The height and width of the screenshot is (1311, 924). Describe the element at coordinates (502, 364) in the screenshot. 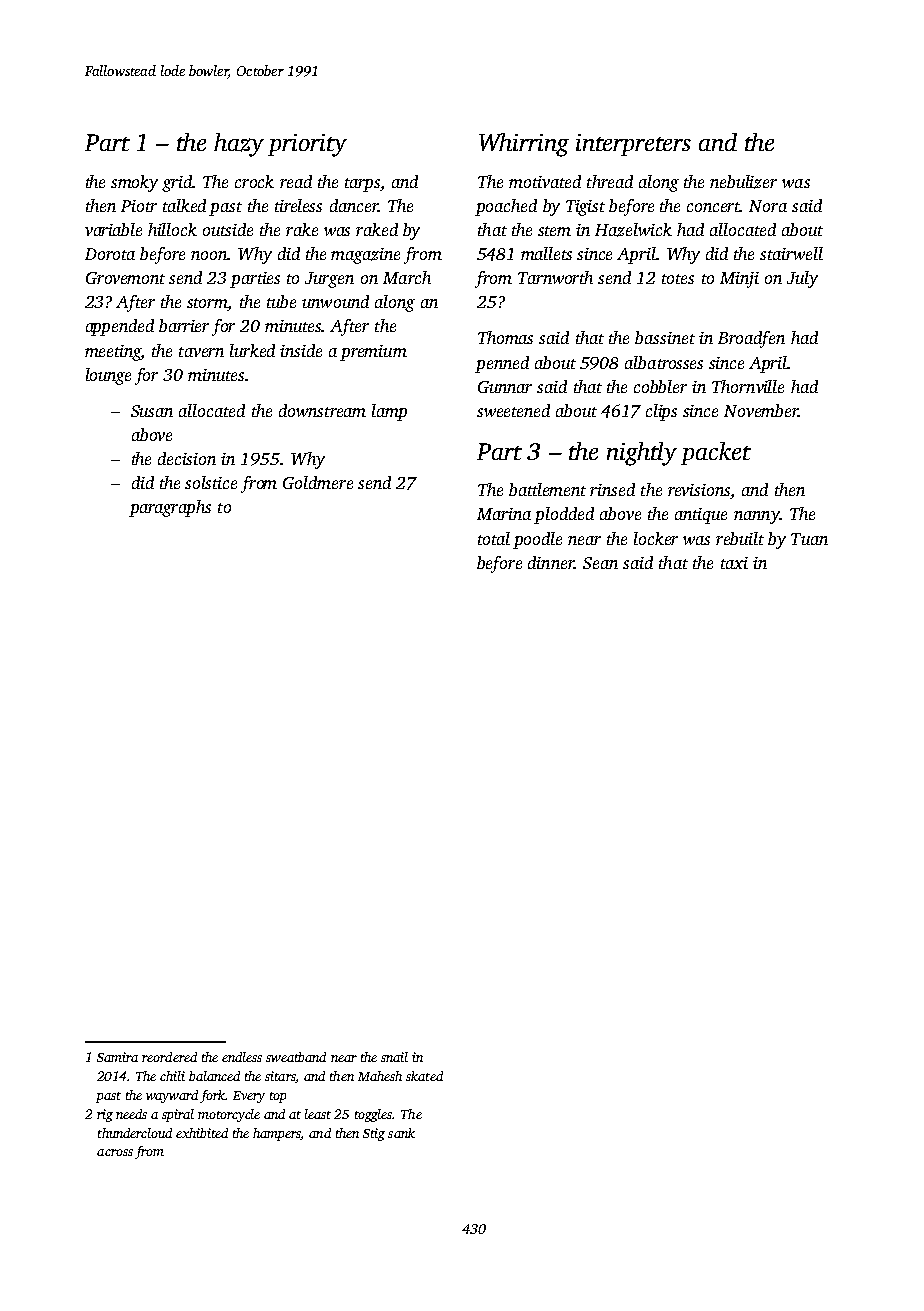

I see `penned` at that location.
